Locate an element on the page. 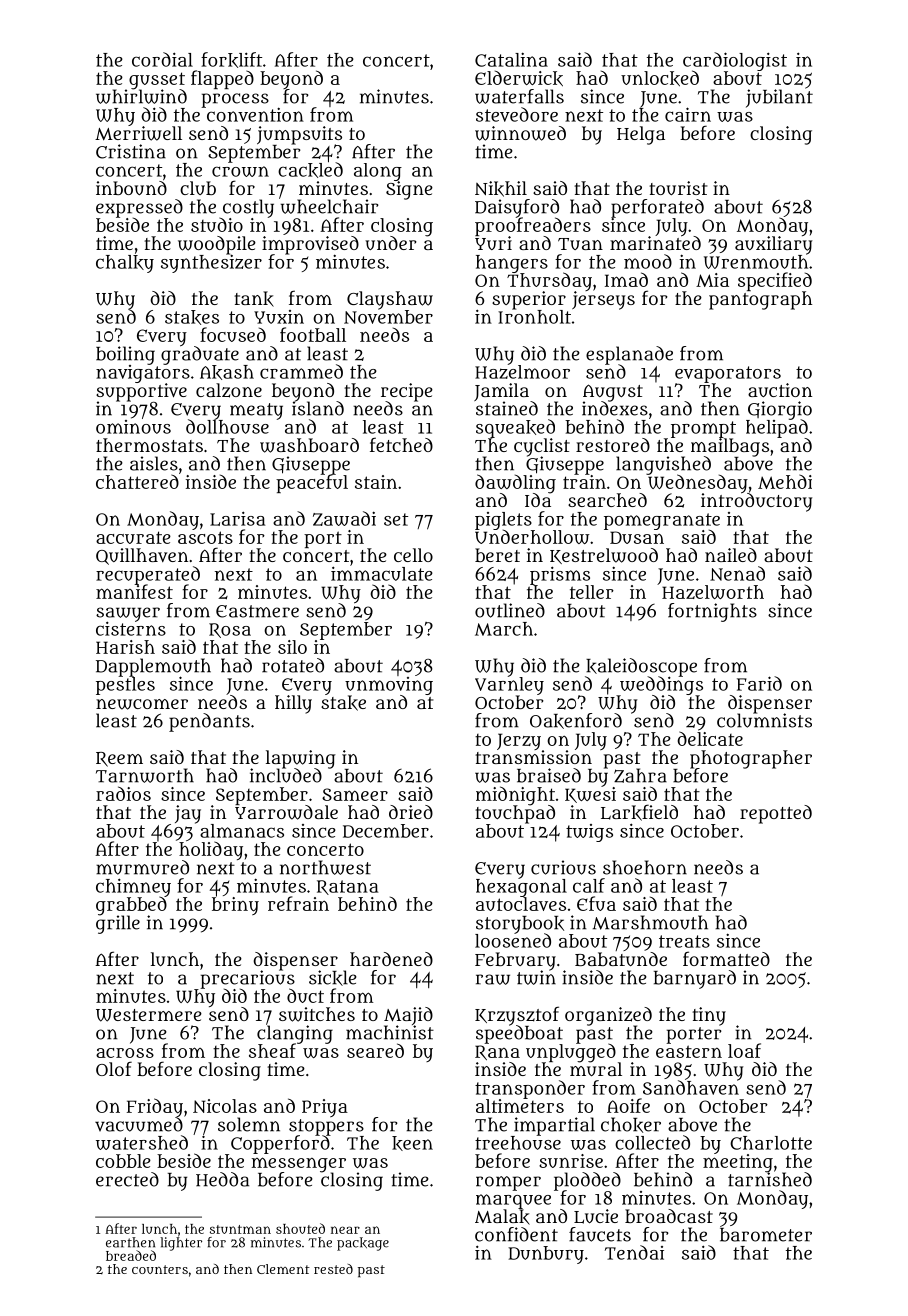  Sameer is located at coordinates (355, 794).
